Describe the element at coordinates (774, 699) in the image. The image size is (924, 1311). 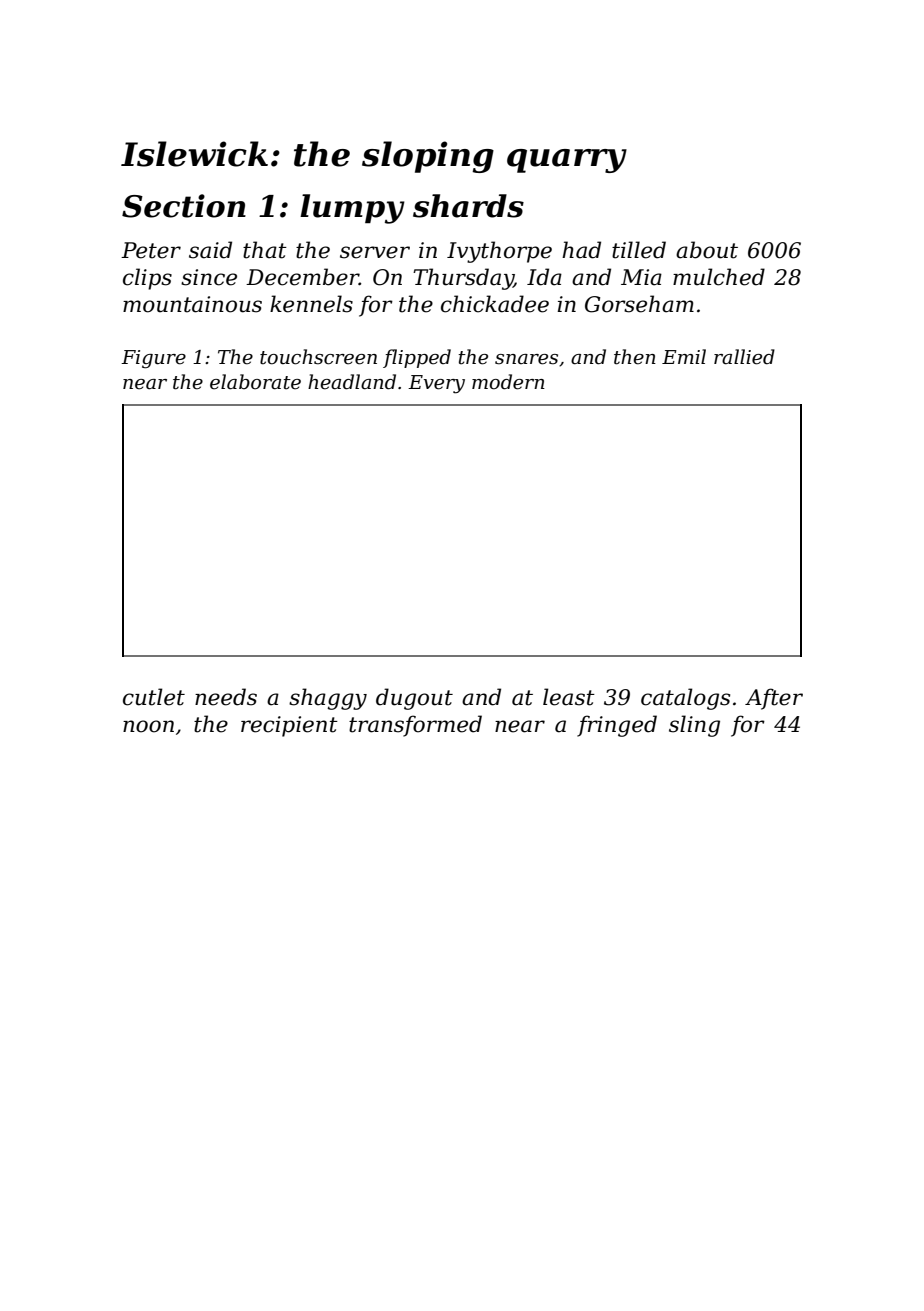
I see `After` at that location.
